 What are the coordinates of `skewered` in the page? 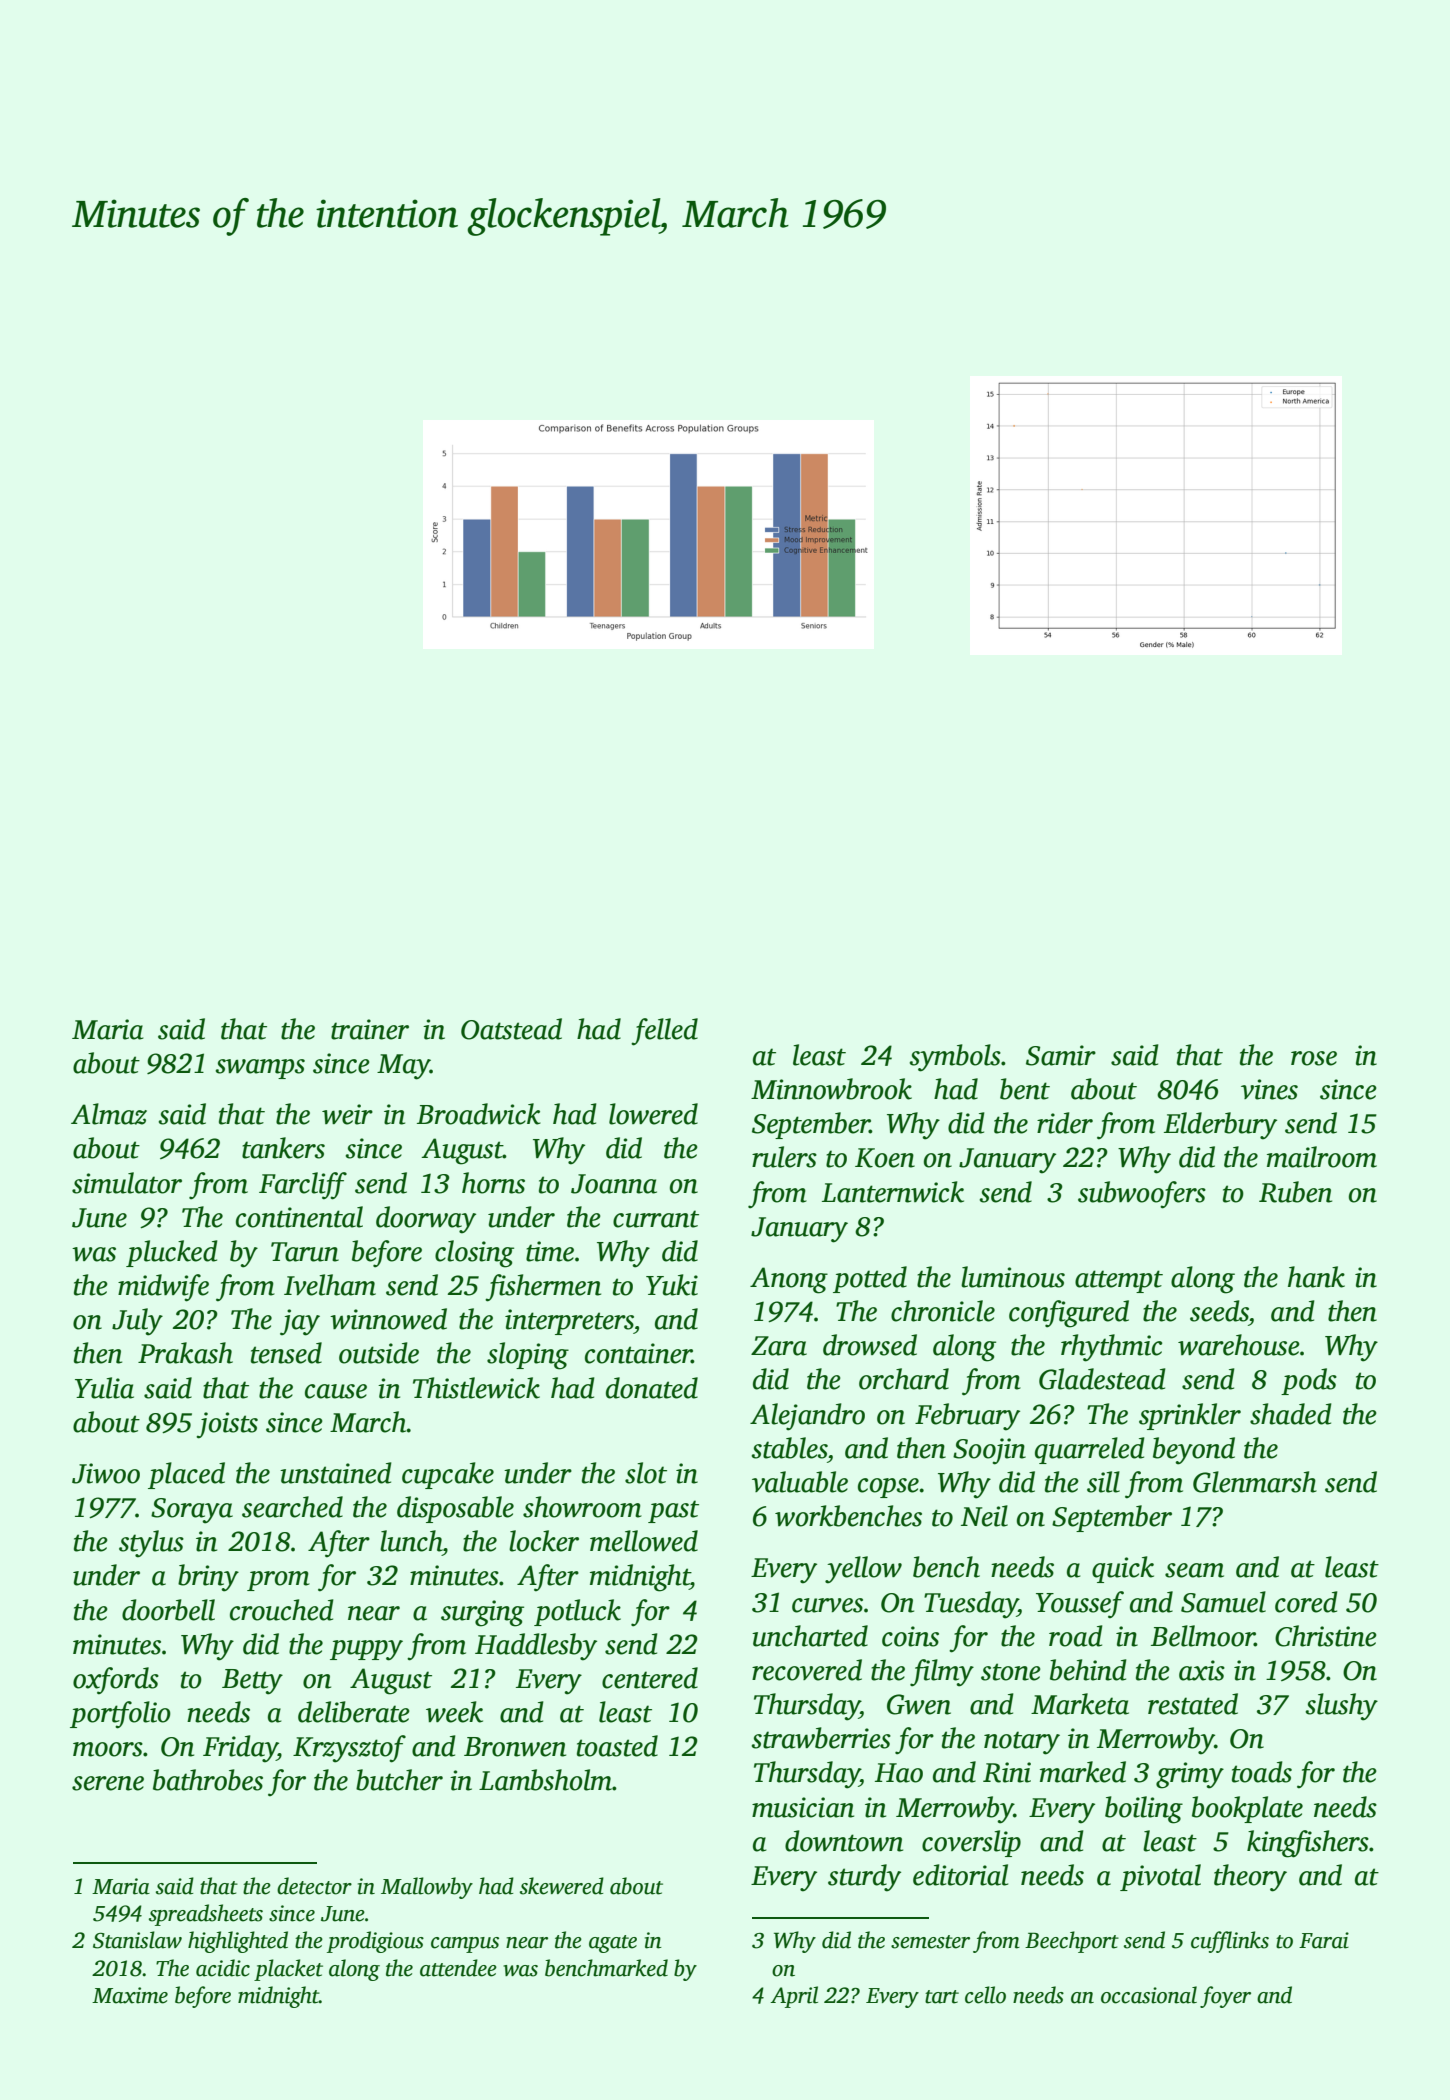 It's located at (562, 1886).
